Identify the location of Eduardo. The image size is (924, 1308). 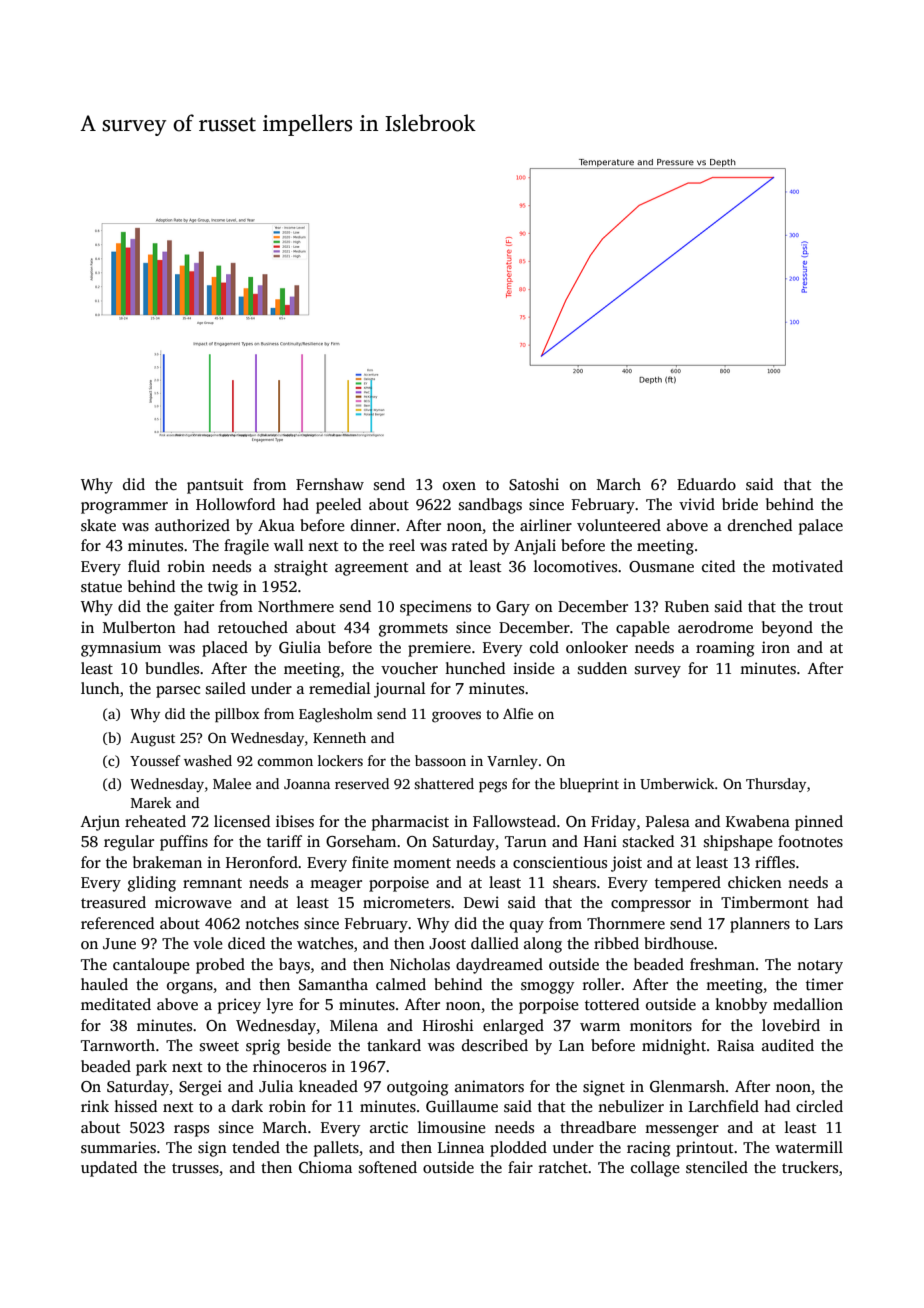
(706, 484).
